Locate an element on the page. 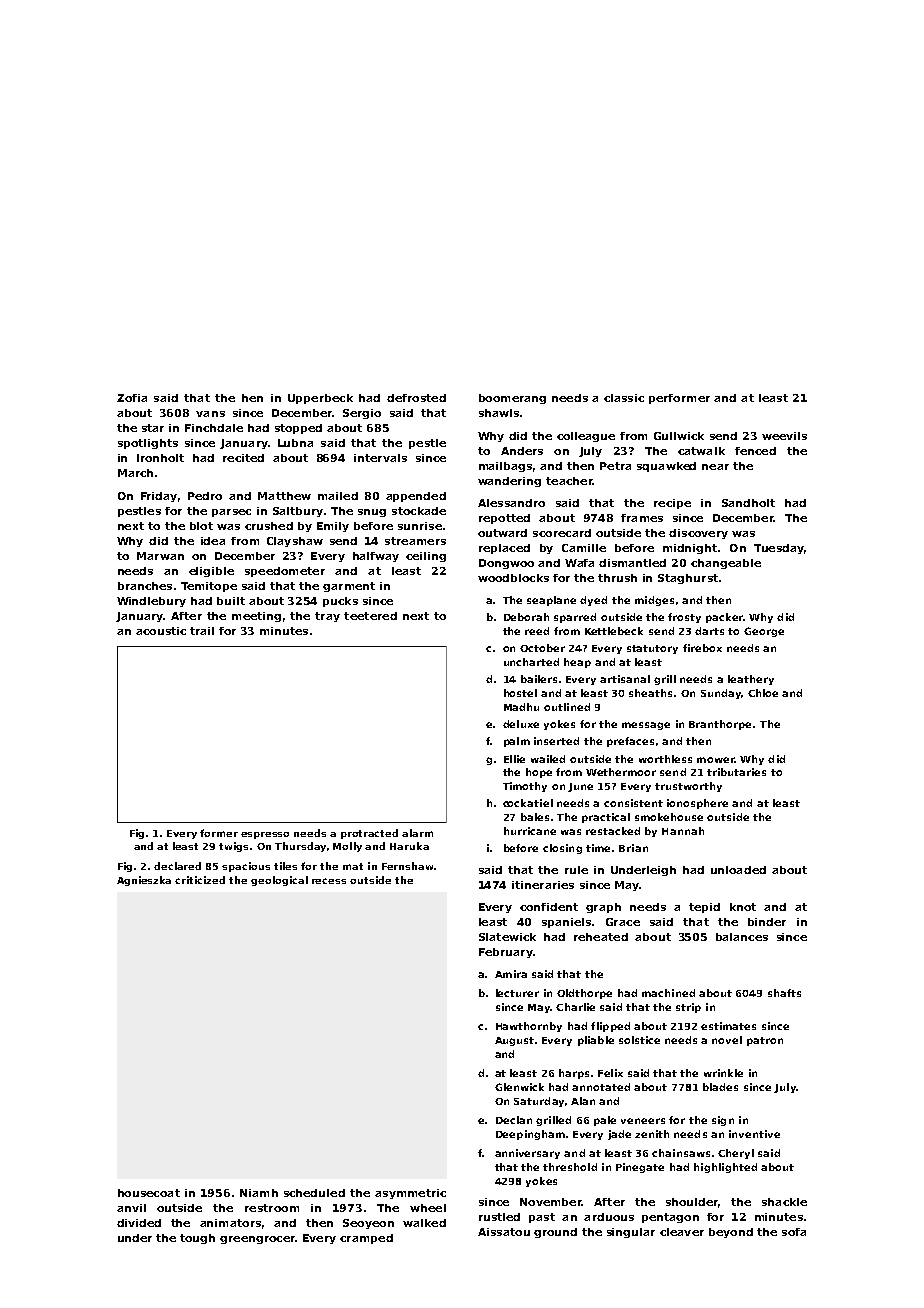 The width and height of the image is (924, 1308). twigs is located at coordinates (233, 847).
